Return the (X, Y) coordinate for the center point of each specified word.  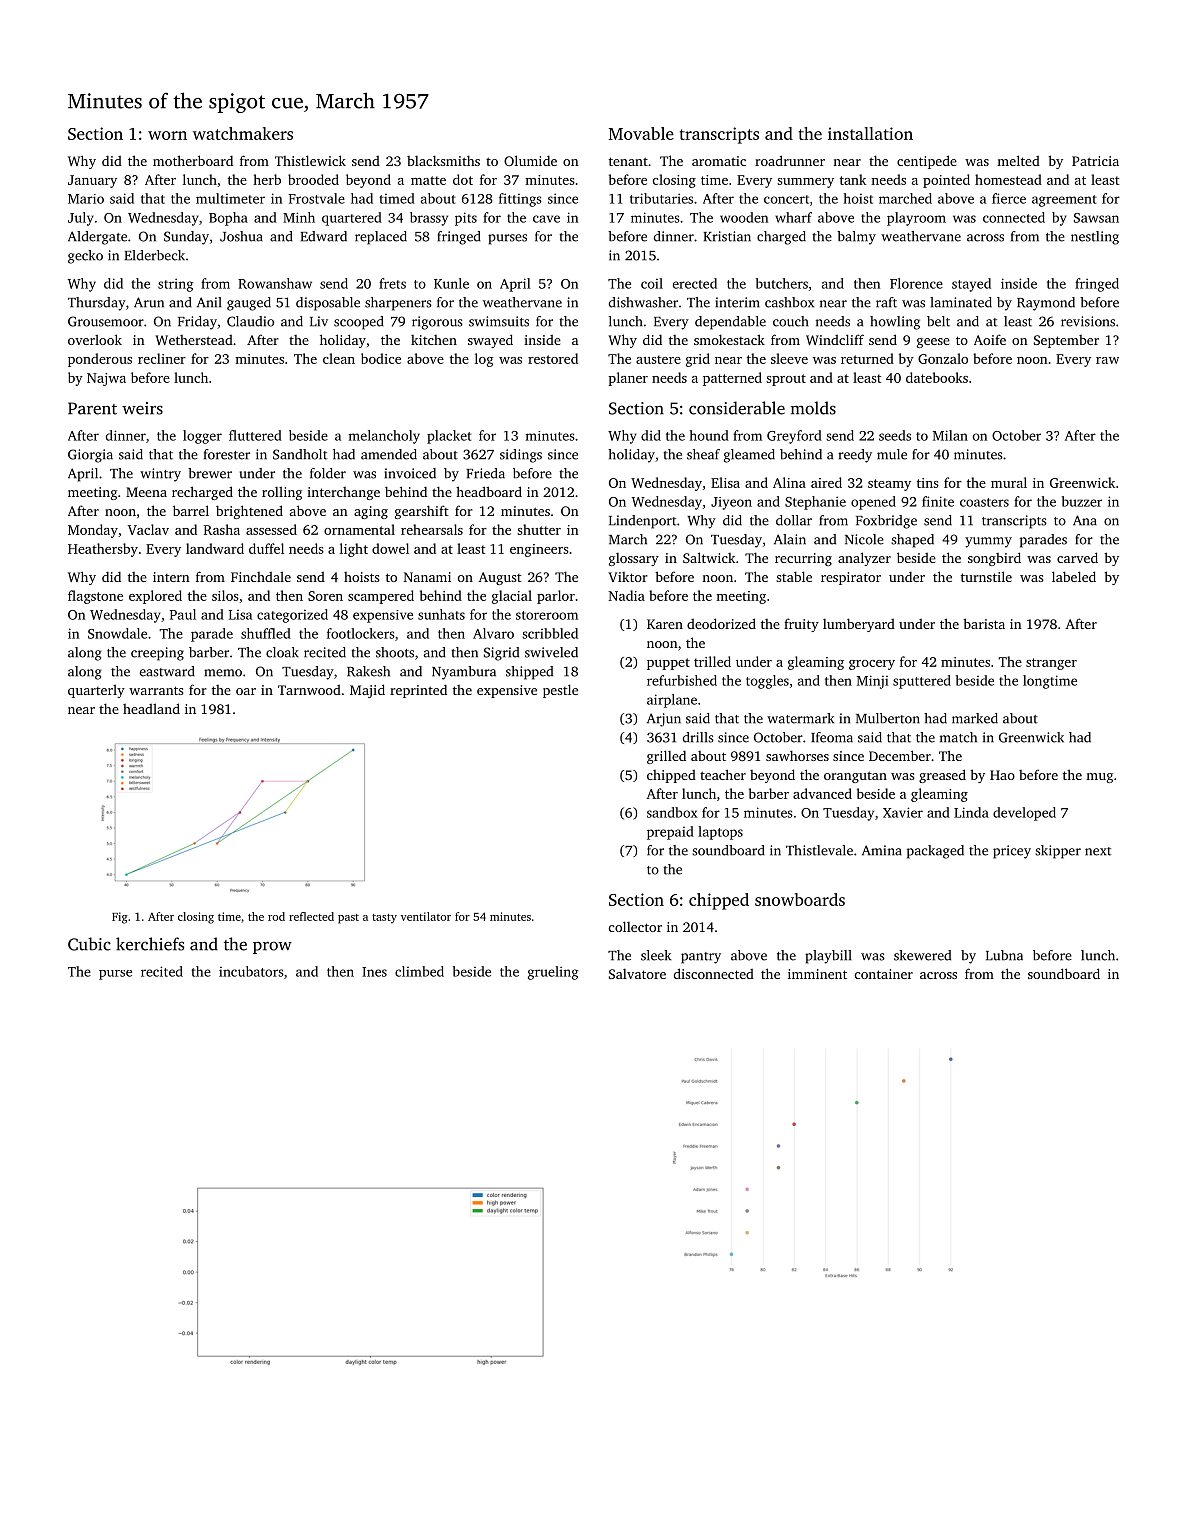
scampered (381, 597)
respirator (851, 578)
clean (339, 358)
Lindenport (642, 522)
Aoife (990, 339)
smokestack (729, 339)
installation (870, 133)
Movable (641, 133)
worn (167, 135)
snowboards (800, 899)
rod (276, 916)
